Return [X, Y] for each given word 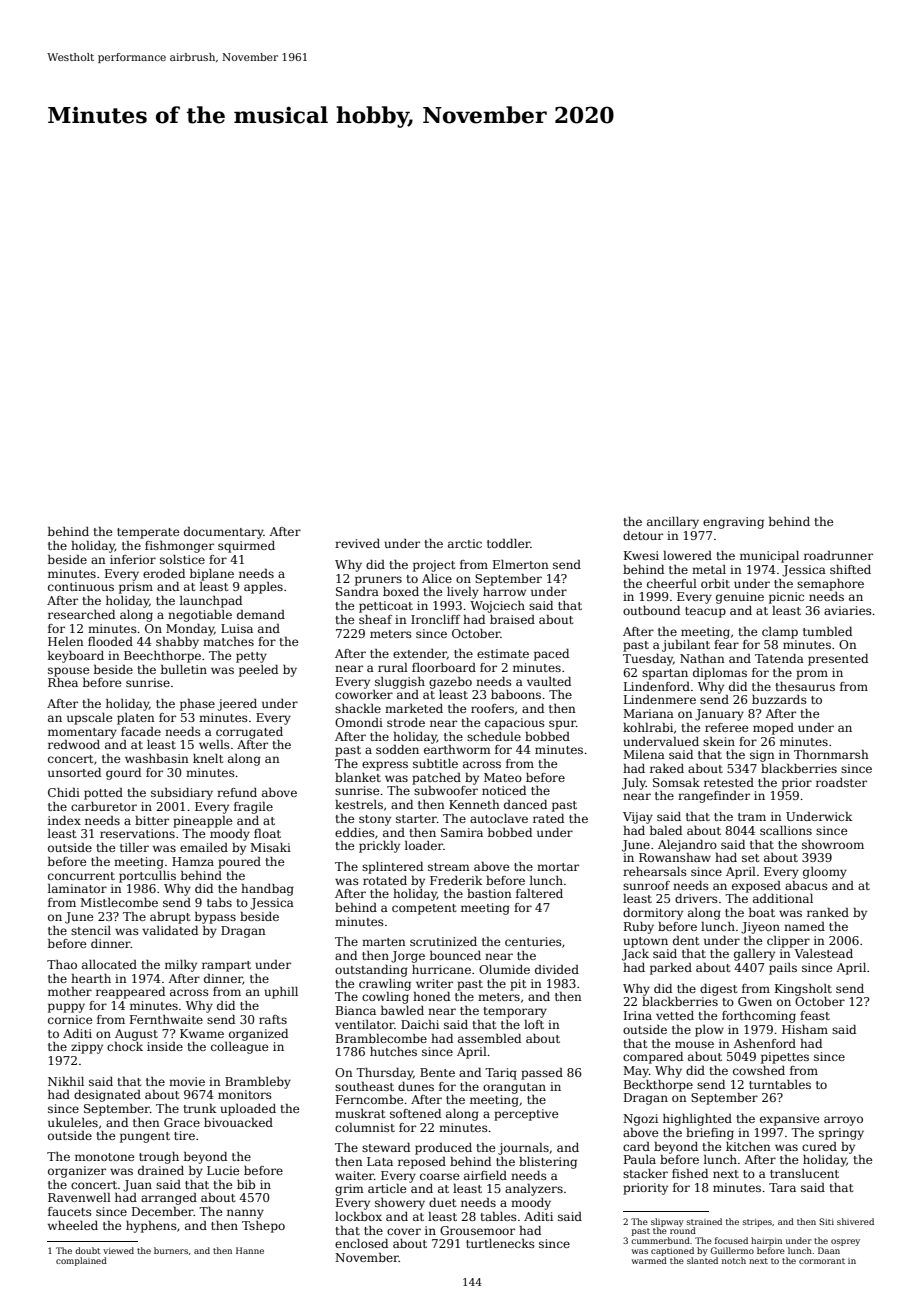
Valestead [823, 953]
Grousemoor [477, 1230]
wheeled [73, 1225]
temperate [148, 533]
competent [424, 909]
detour [643, 535]
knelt [208, 758]
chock [125, 1046]
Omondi [359, 722]
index [64, 820]
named [804, 926]
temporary [515, 1012]
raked [667, 768]
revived [357, 543]
